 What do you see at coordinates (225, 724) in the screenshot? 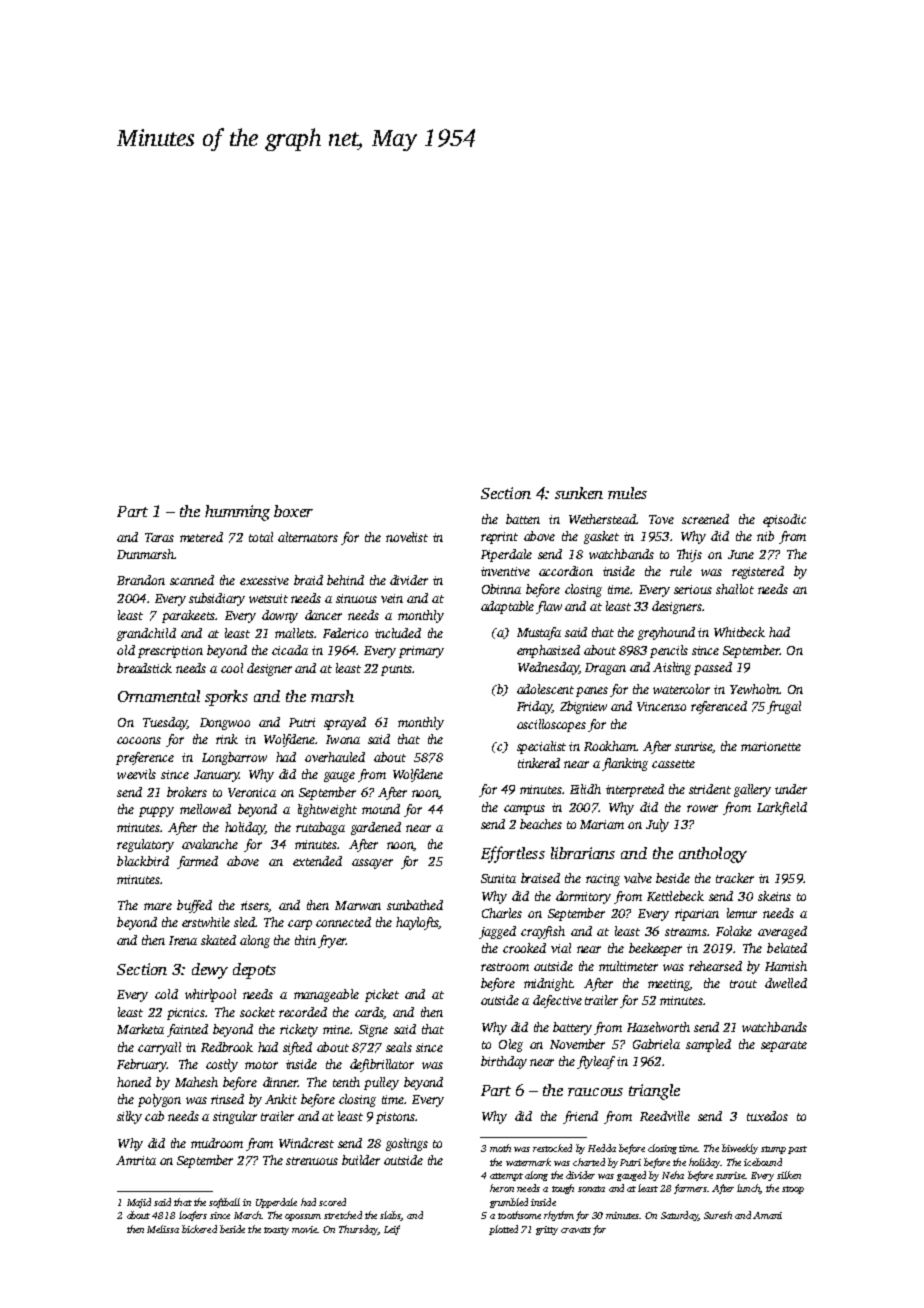
I see `Dongwoo` at bounding box center [225, 724].
